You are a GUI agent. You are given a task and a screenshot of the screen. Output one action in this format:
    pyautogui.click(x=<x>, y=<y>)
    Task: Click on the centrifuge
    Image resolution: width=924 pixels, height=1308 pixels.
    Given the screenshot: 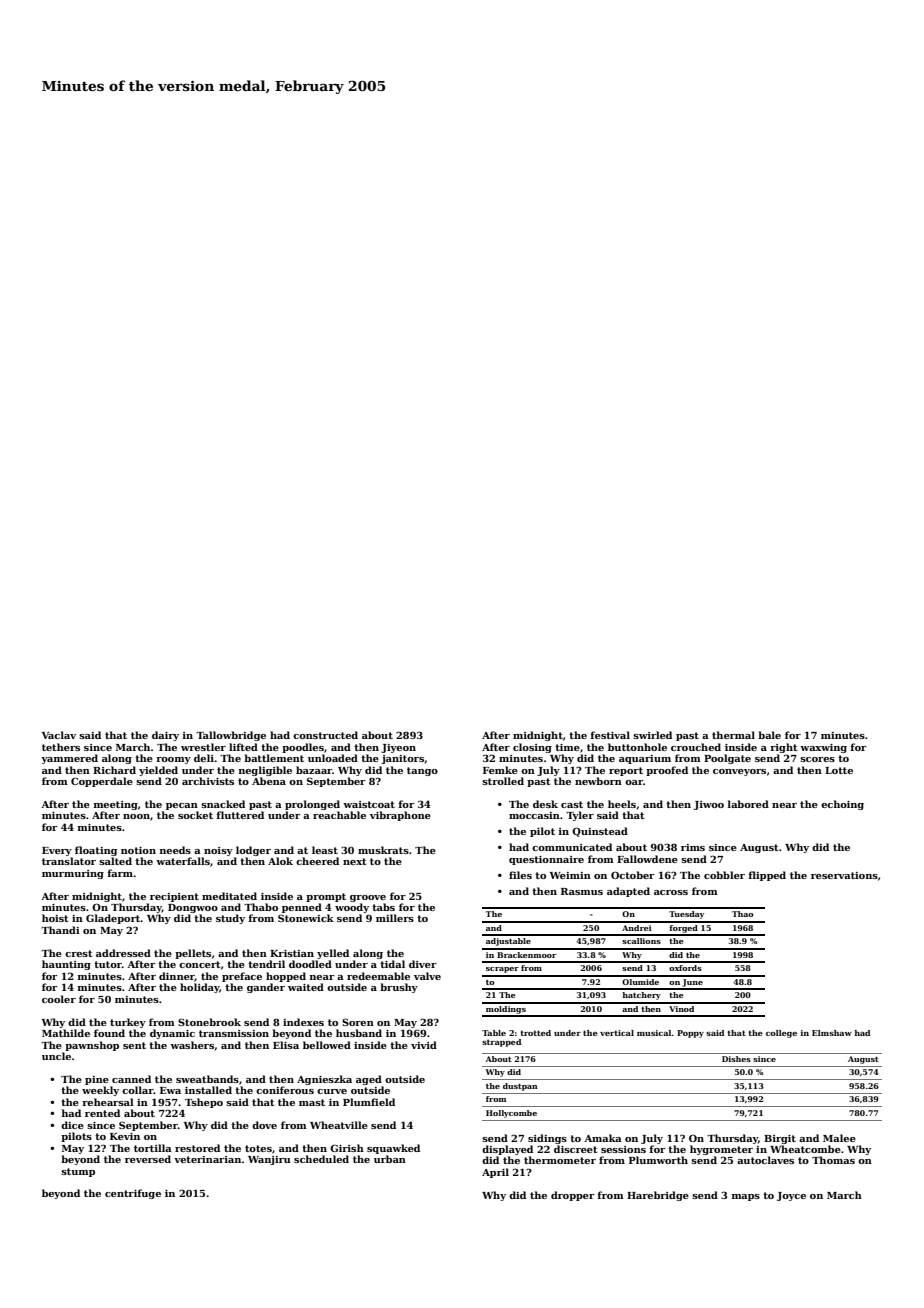 What is the action you would take?
    pyautogui.click(x=133, y=1194)
